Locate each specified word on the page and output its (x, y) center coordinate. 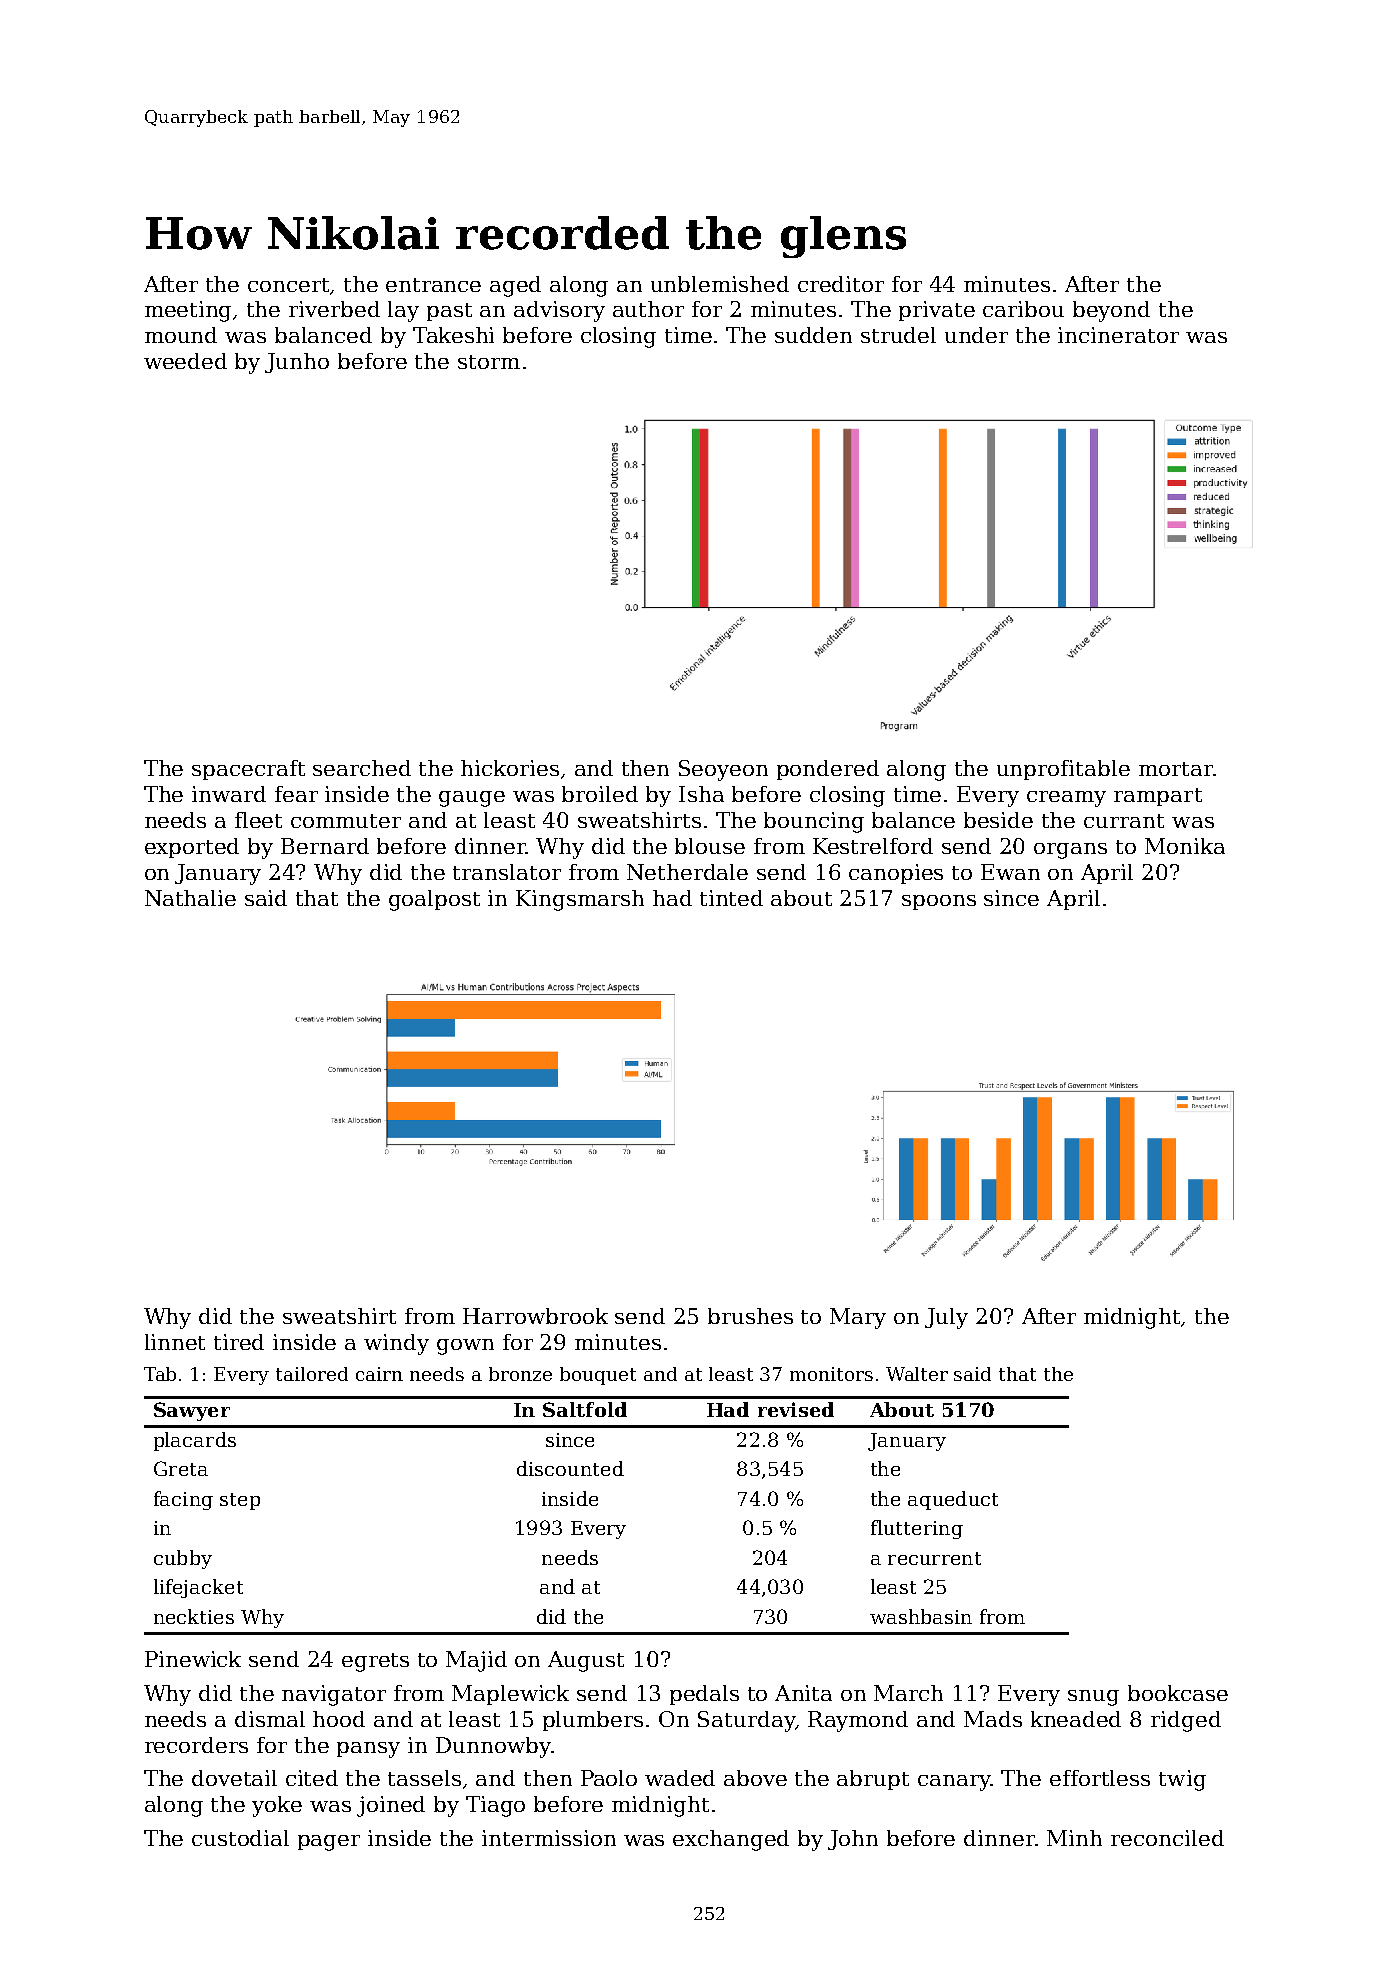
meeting (188, 311)
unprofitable (1063, 770)
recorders (196, 1745)
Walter (917, 1374)
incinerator (1118, 335)
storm (489, 362)
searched (362, 768)
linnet (175, 1342)
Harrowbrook (535, 1316)
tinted (731, 898)
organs (1070, 851)
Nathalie (190, 898)
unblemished (720, 284)
